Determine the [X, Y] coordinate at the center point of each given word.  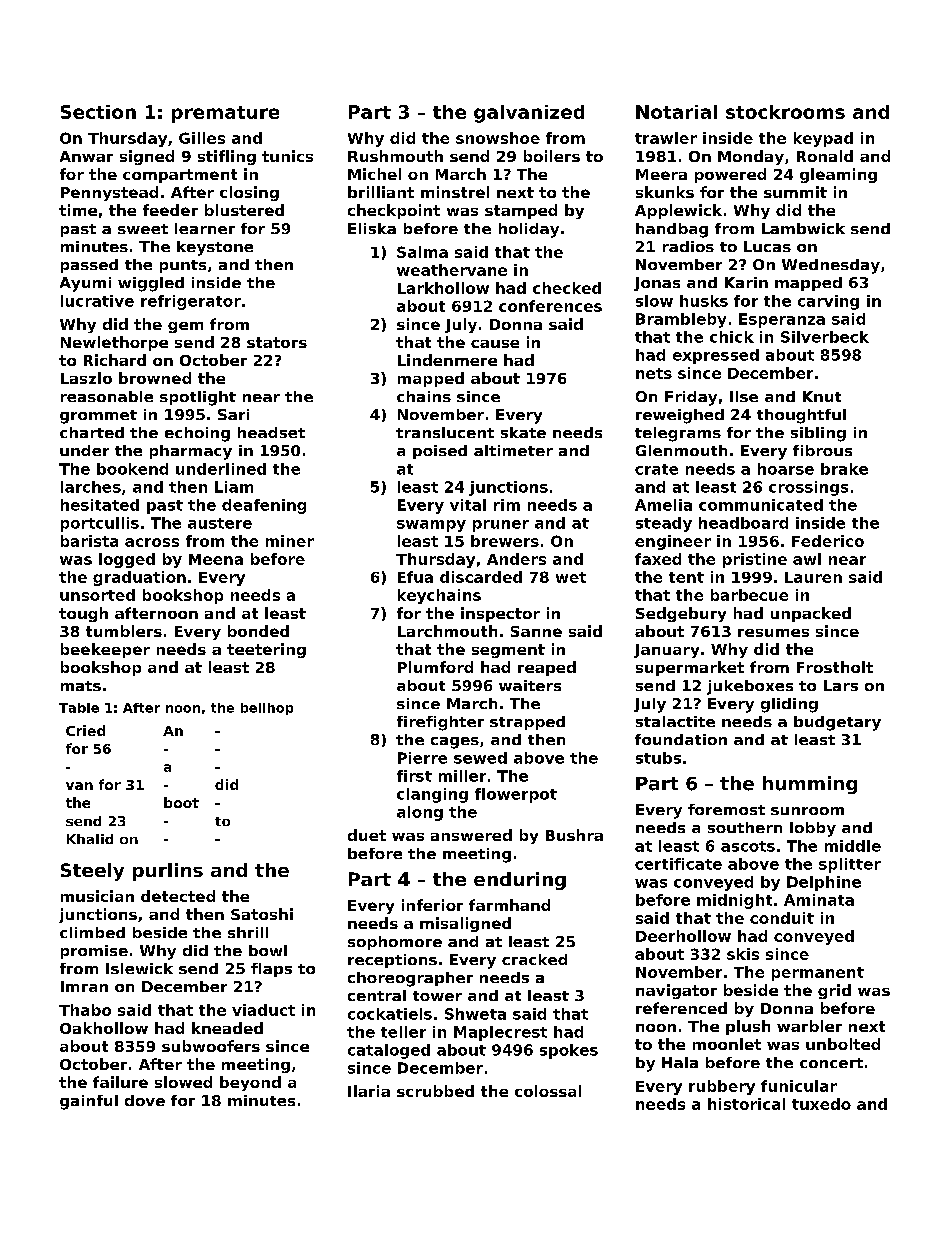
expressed [716, 356]
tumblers [124, 631]
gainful [89, 1102]
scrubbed [435, 1091]
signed [147, 157]
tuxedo [821, 1104]
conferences [550, 306]
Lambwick [803, 228]
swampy [431, 526]
